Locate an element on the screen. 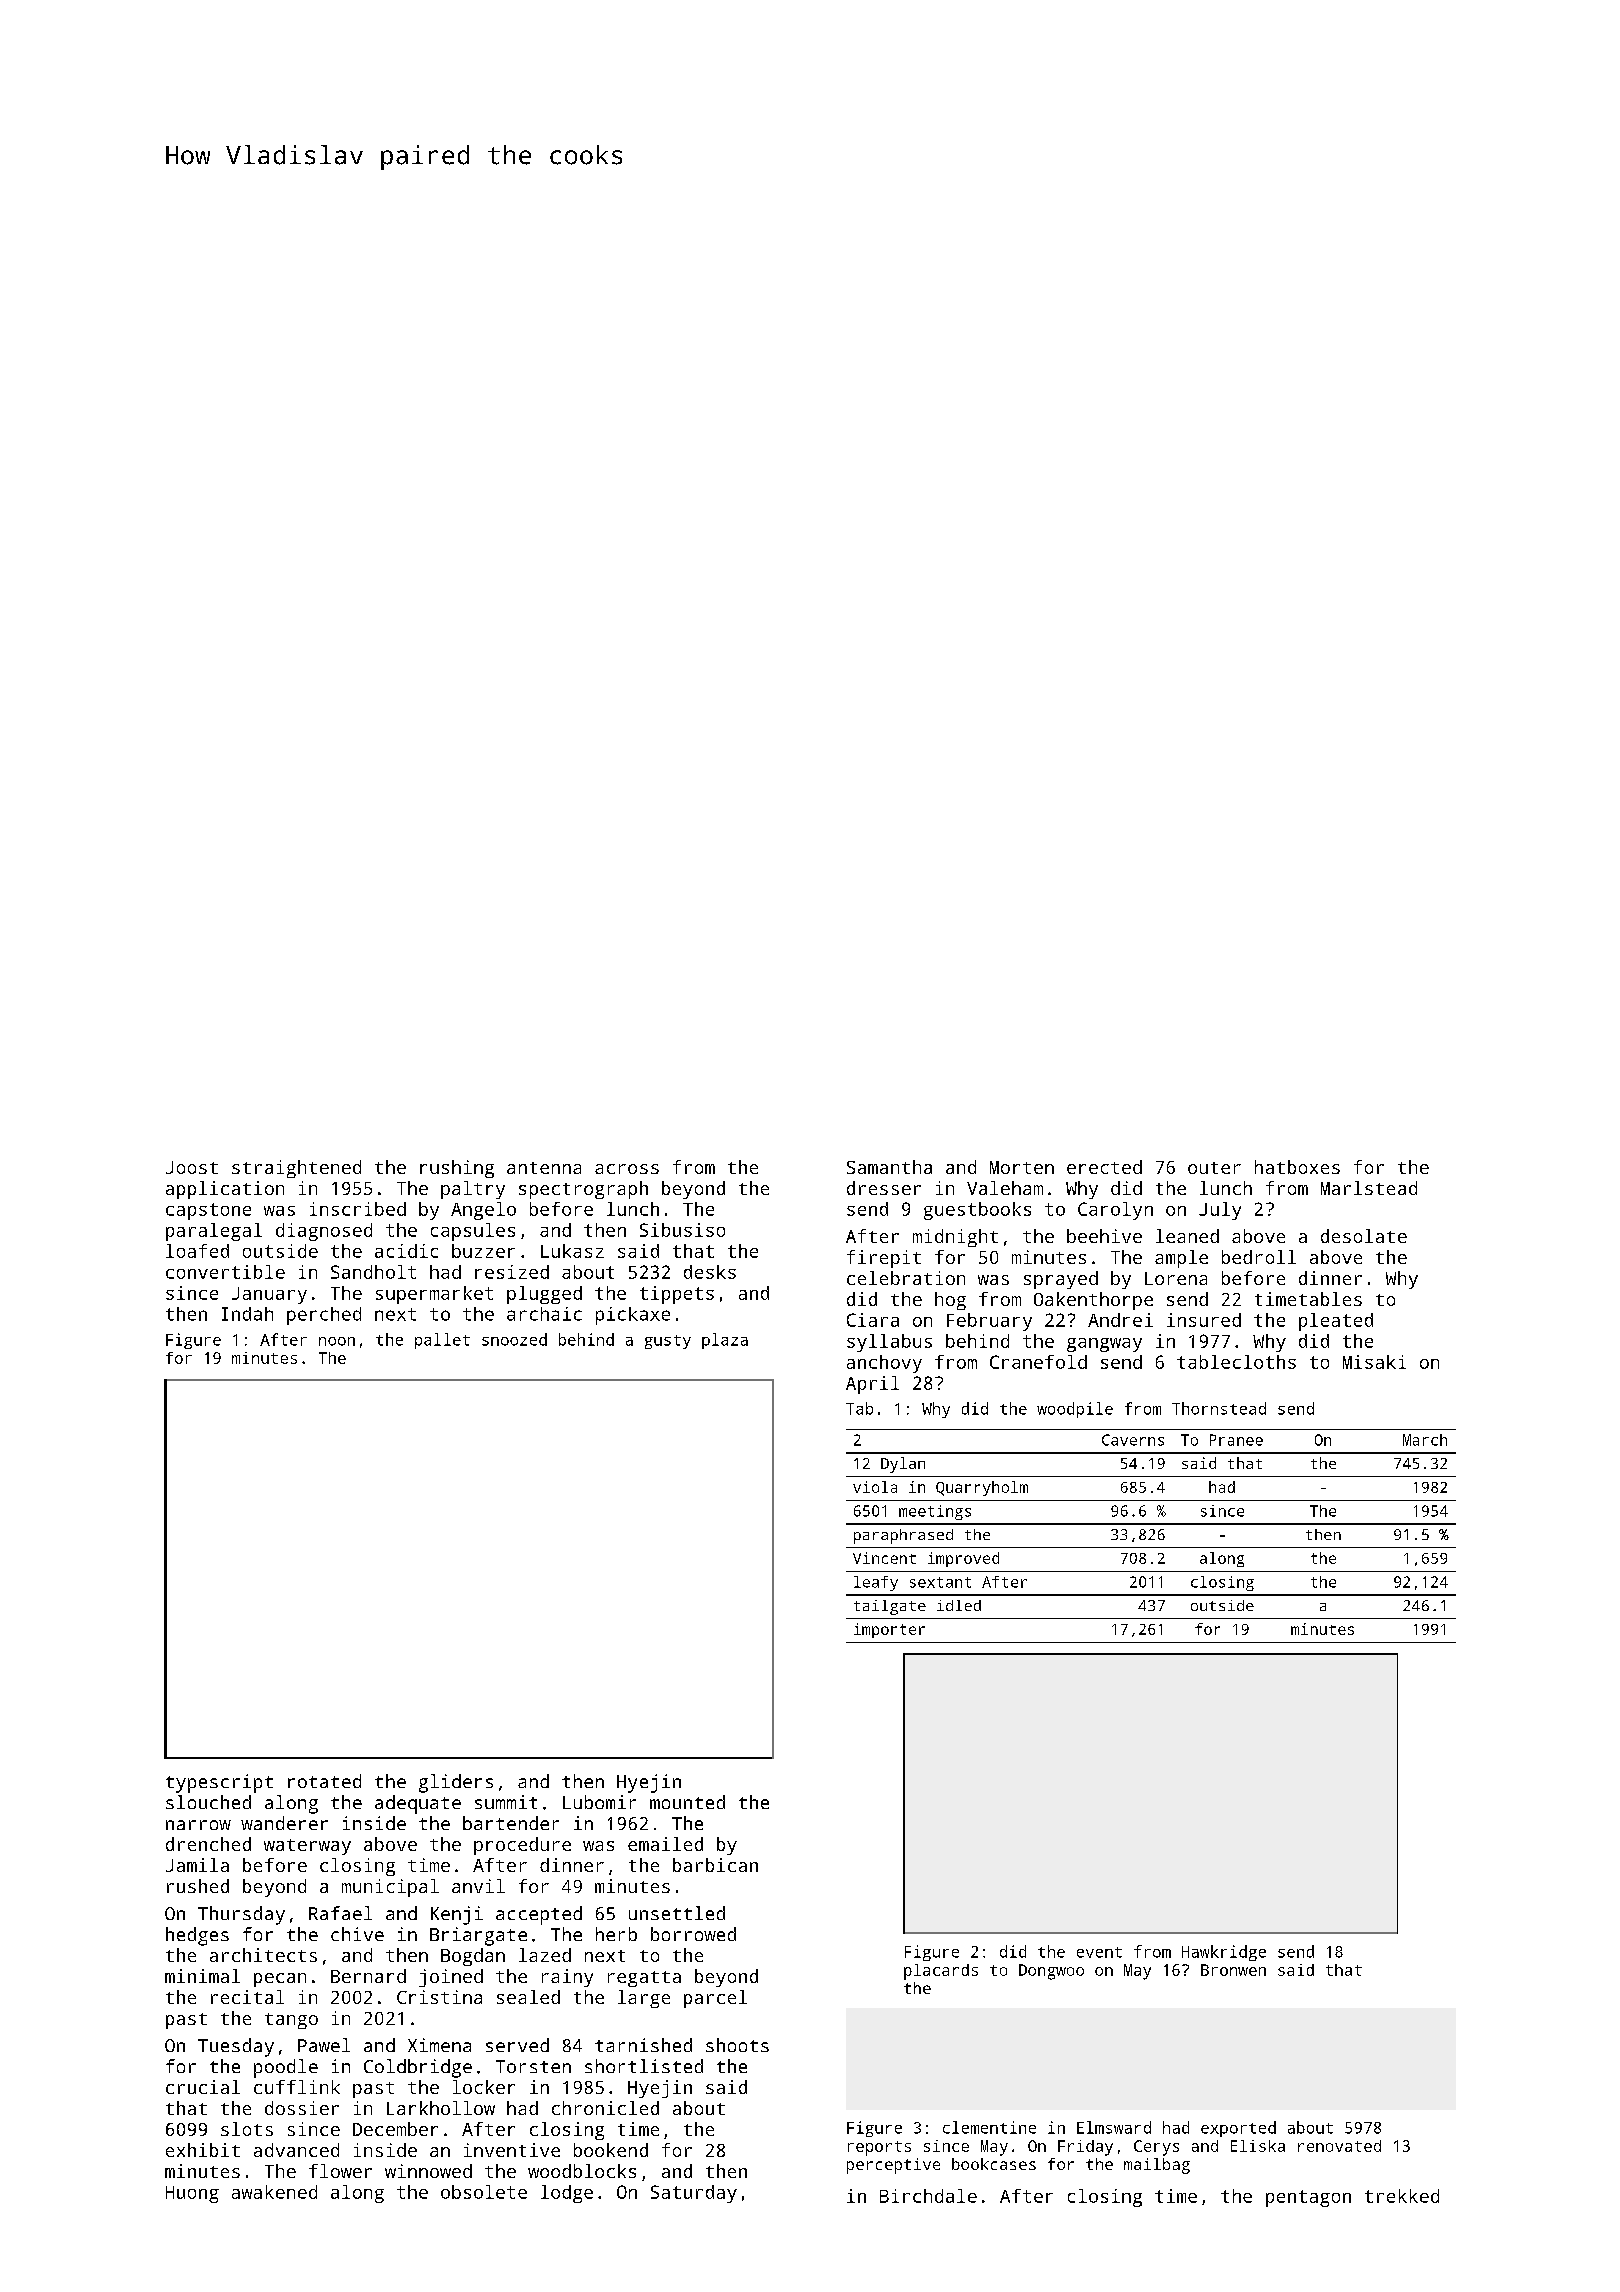  poodle is located at coordinates (286, 2068).
